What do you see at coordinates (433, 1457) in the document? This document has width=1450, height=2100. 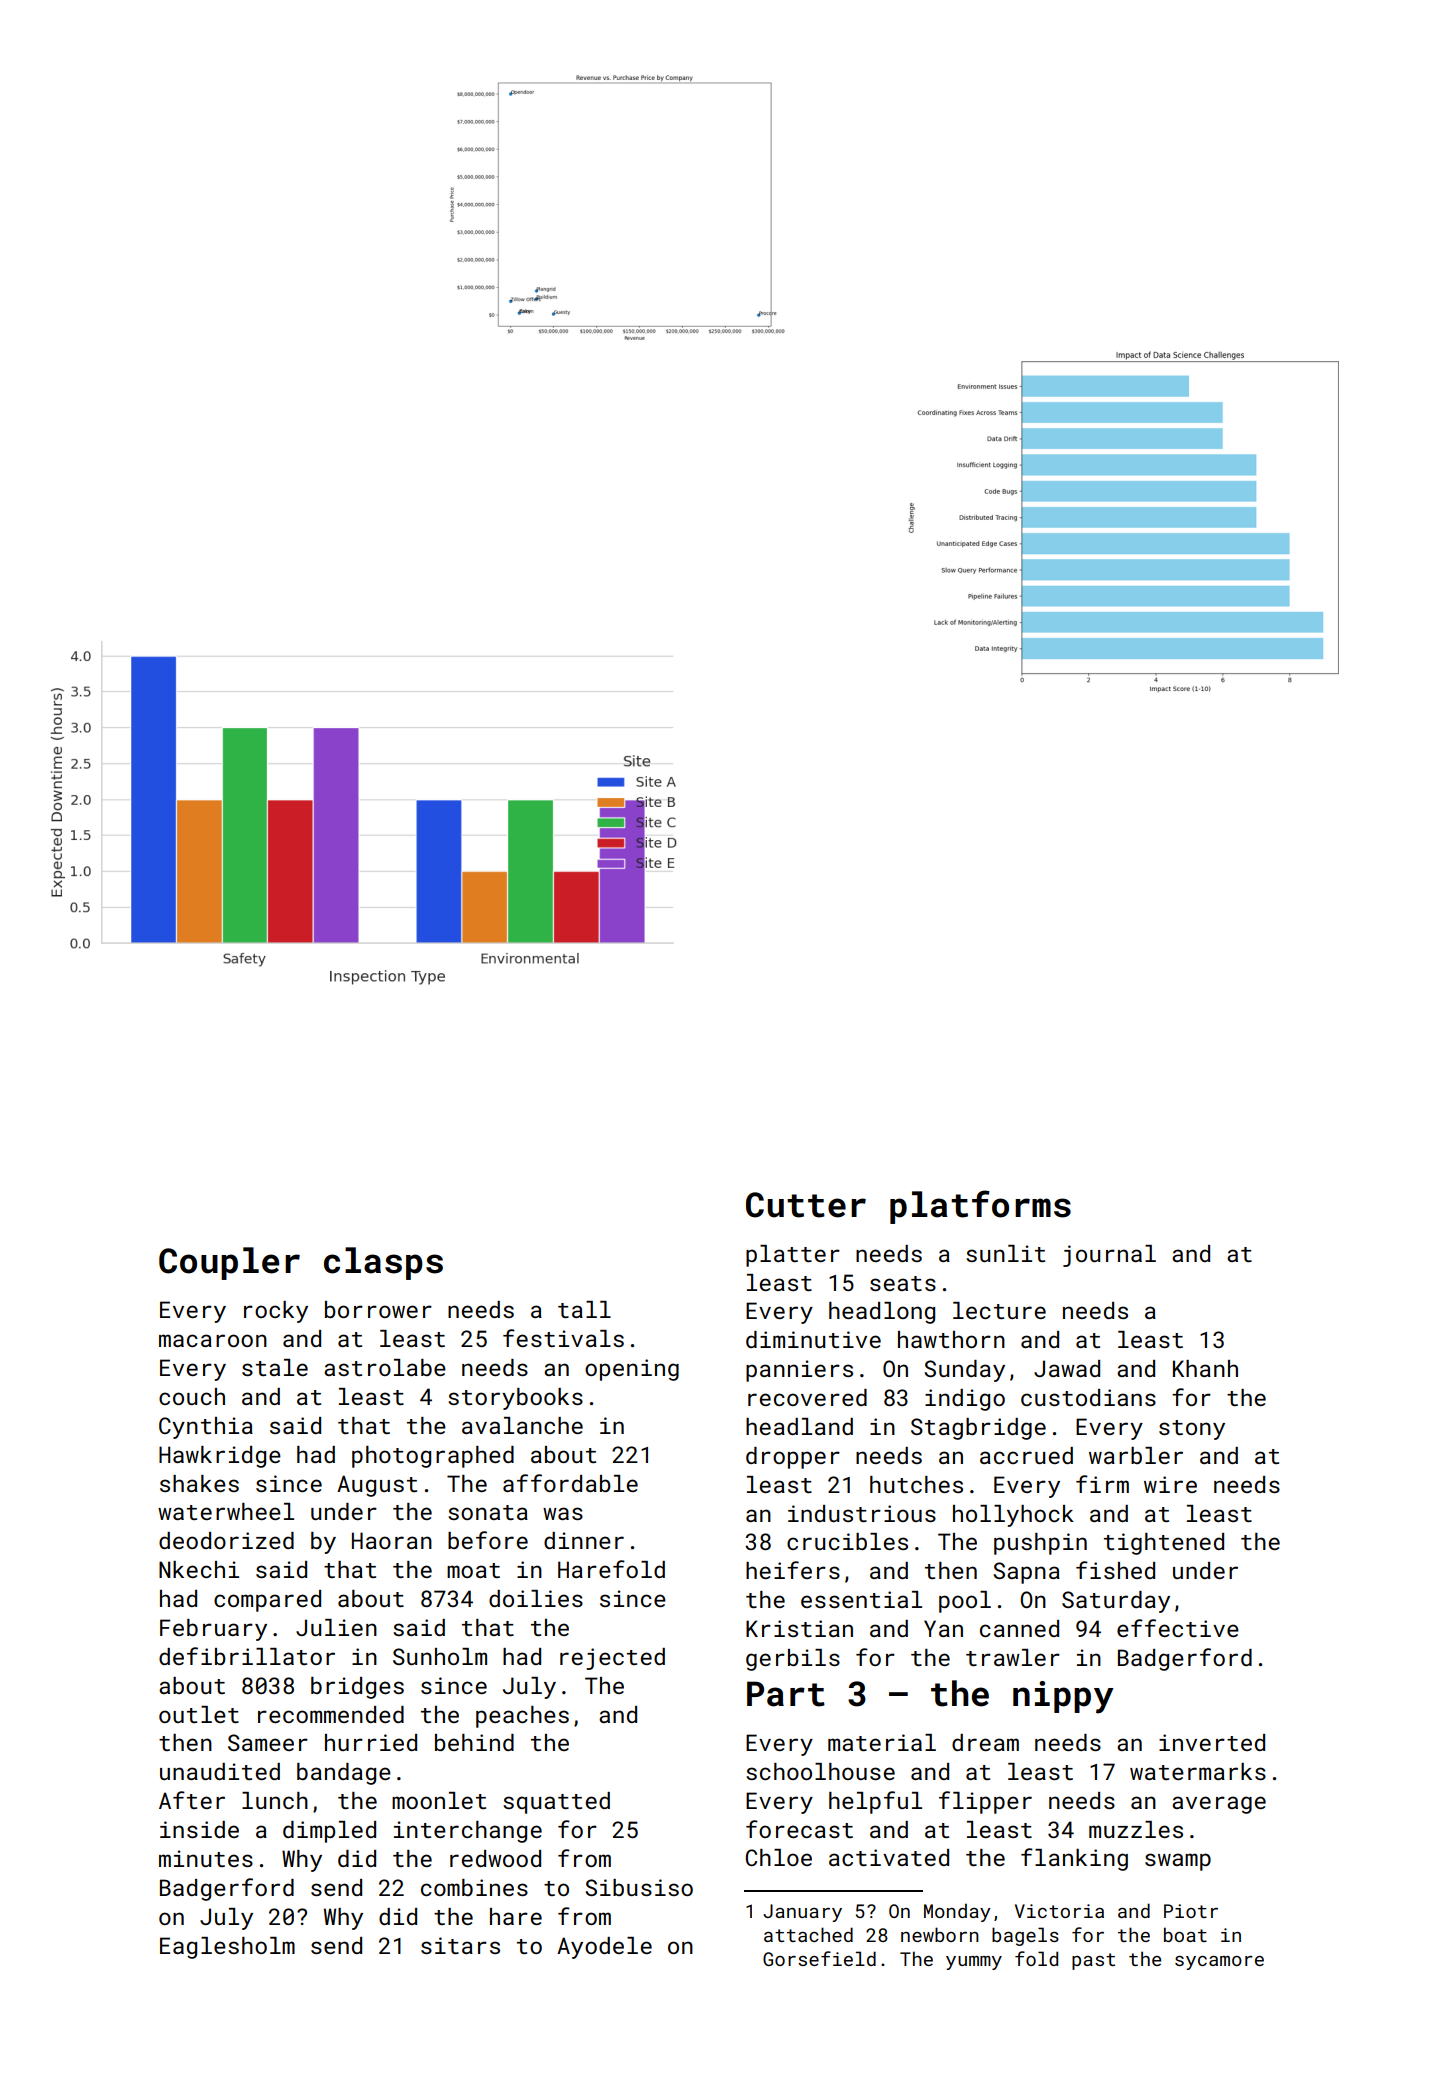 I see `photographed` at bounding box center [433, 1457].
